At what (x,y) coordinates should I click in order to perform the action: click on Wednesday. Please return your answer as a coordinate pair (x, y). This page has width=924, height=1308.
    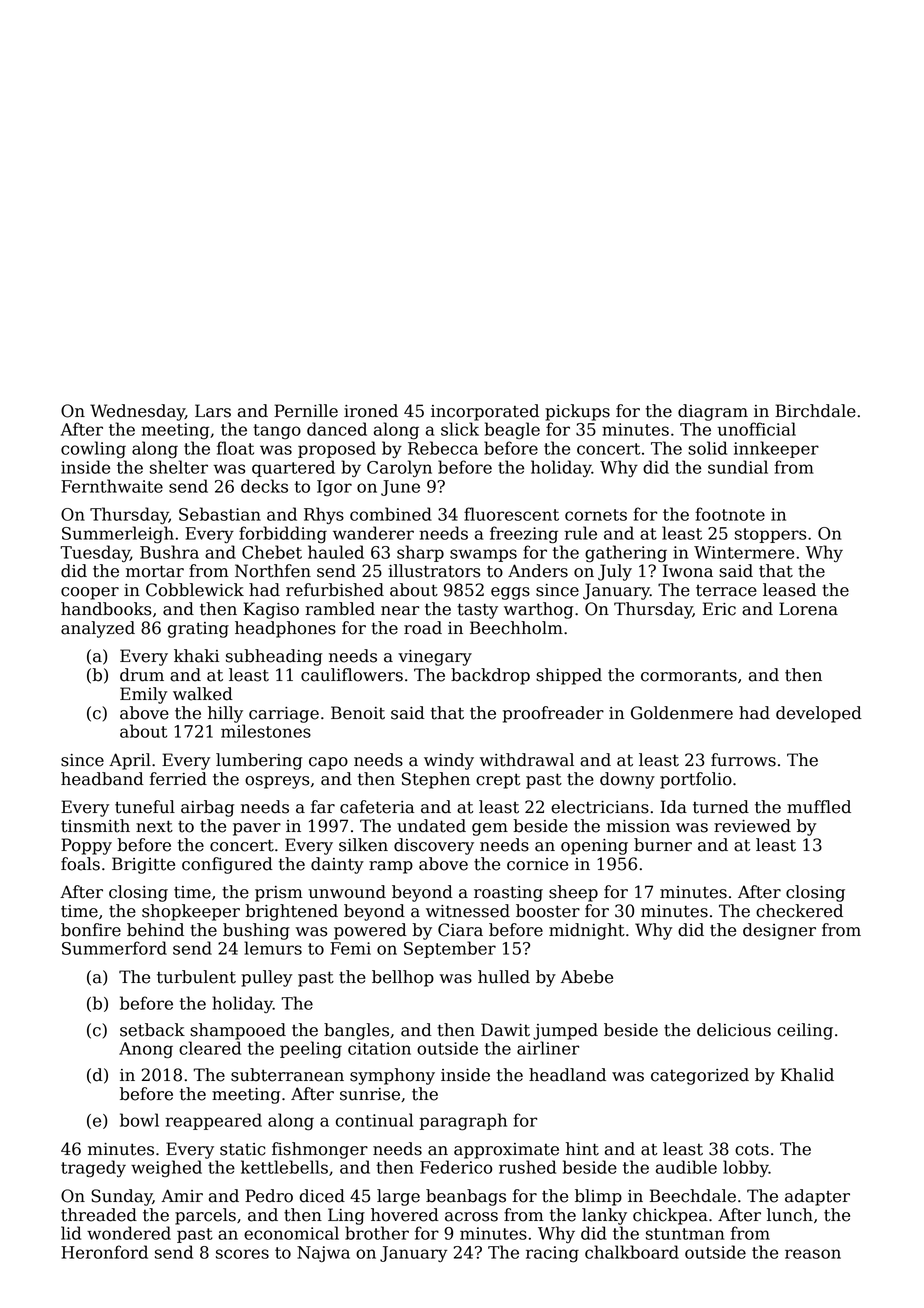
    Looking at the image, I should click on (137, 412).
